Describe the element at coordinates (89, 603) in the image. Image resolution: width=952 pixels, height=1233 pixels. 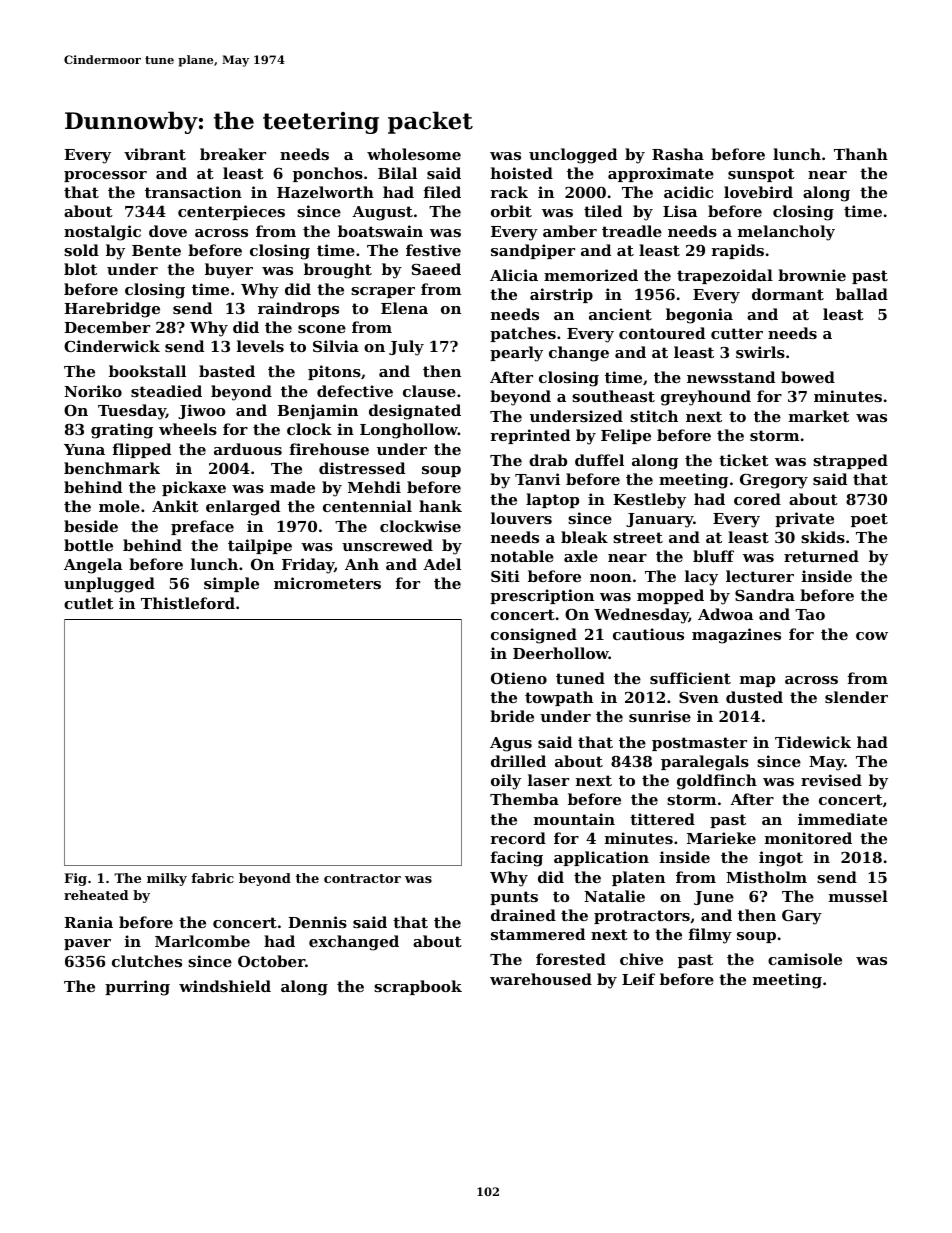
I see `cutlet` at that location.
